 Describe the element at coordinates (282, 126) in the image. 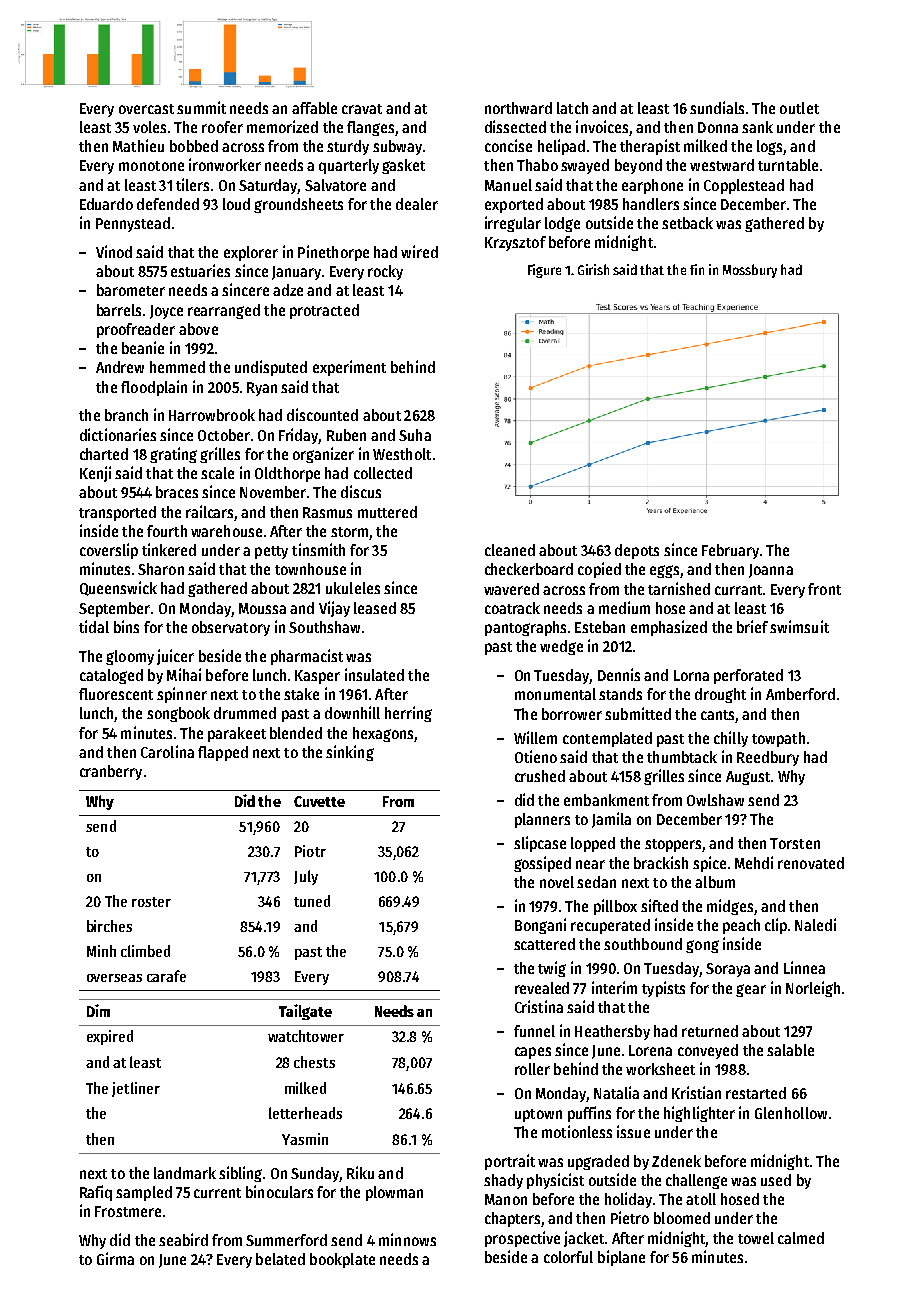

I see `memorized` at that location.
